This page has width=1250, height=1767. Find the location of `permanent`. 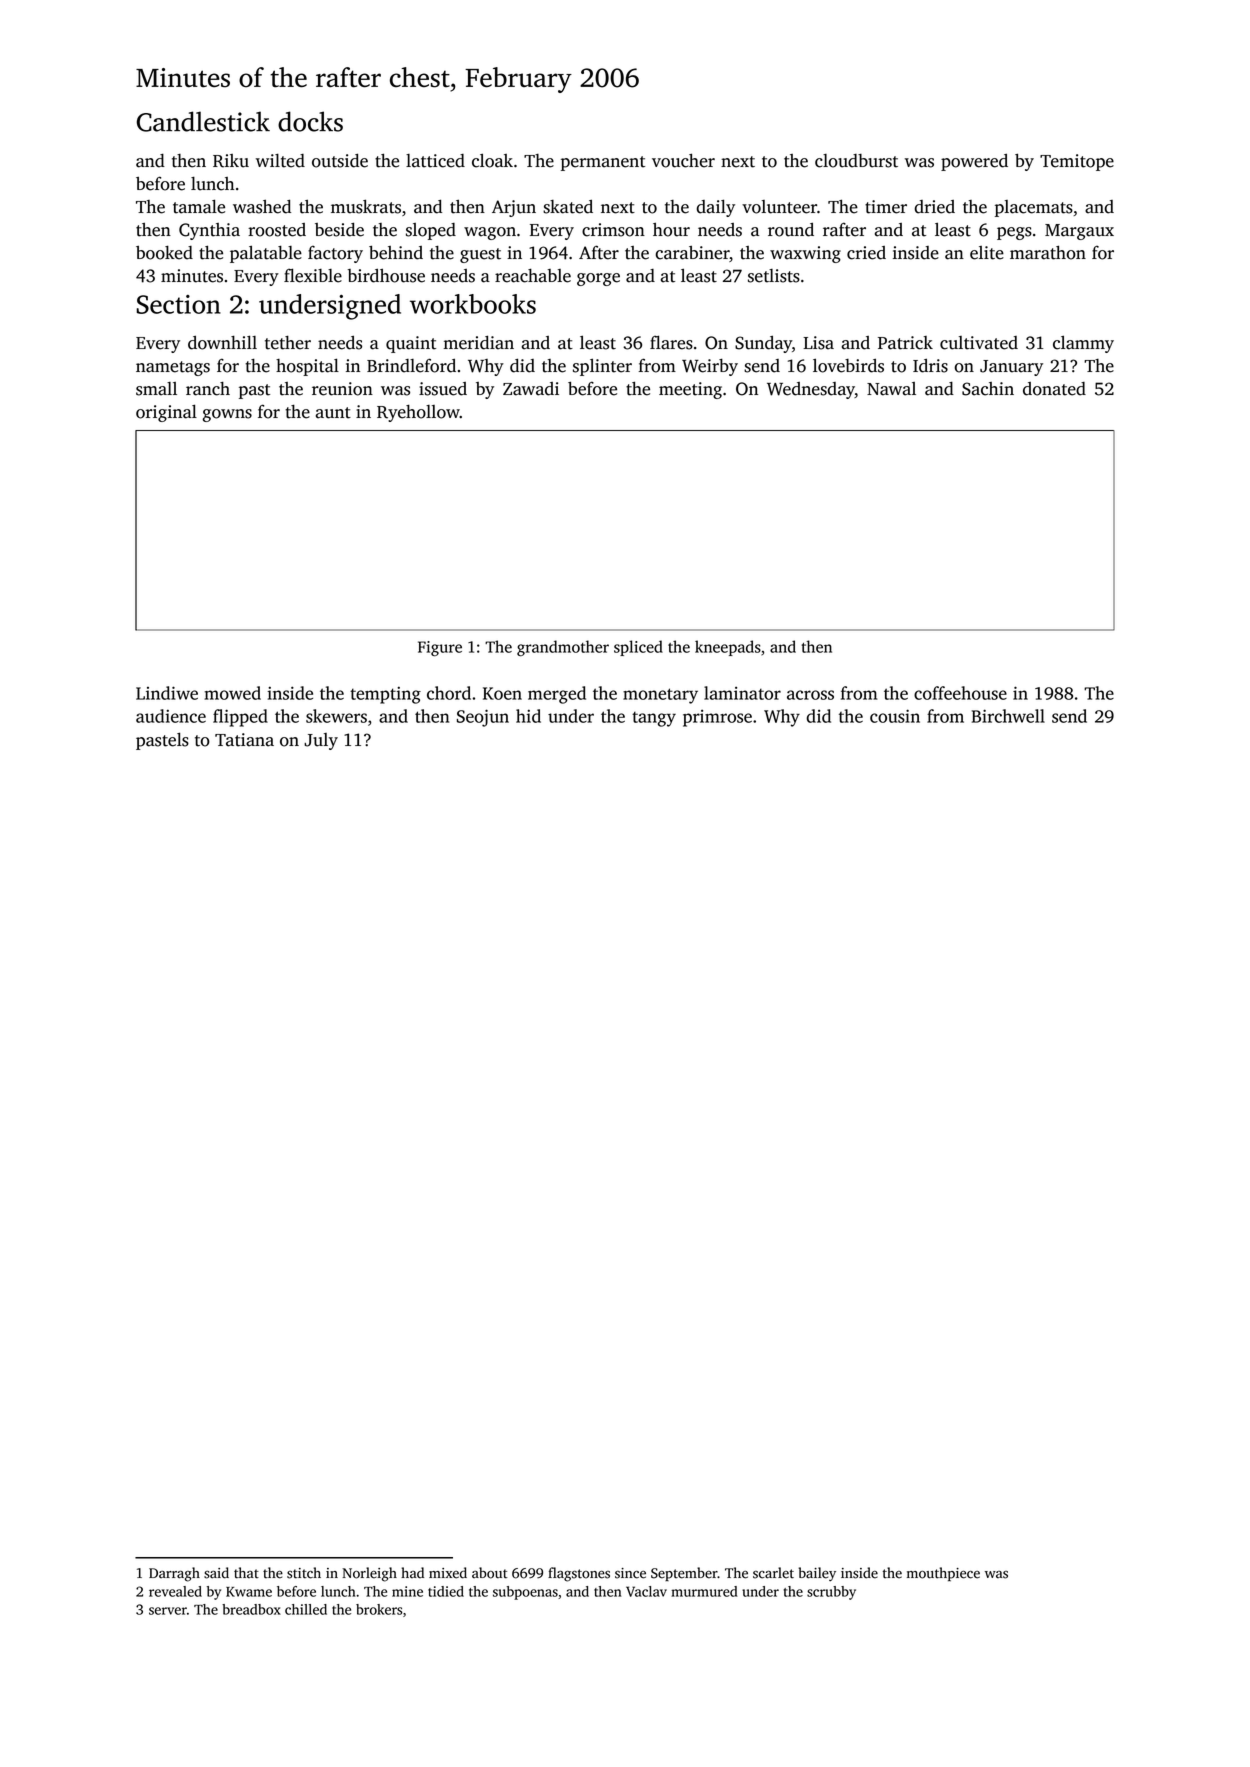

permanent is located at coordinates (603, 163).
